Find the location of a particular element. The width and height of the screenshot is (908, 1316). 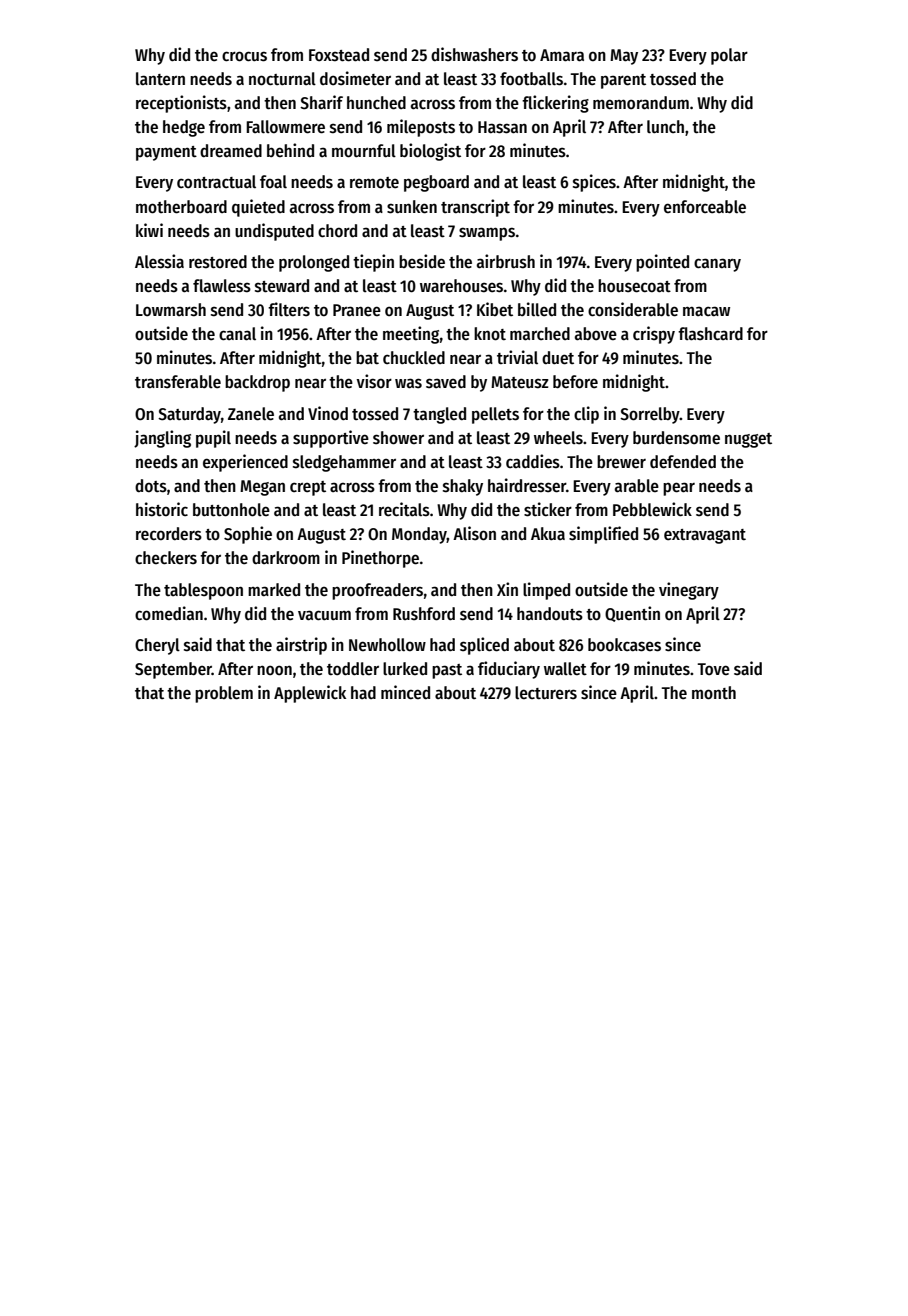

problem is located at coordinates (224, 694).
